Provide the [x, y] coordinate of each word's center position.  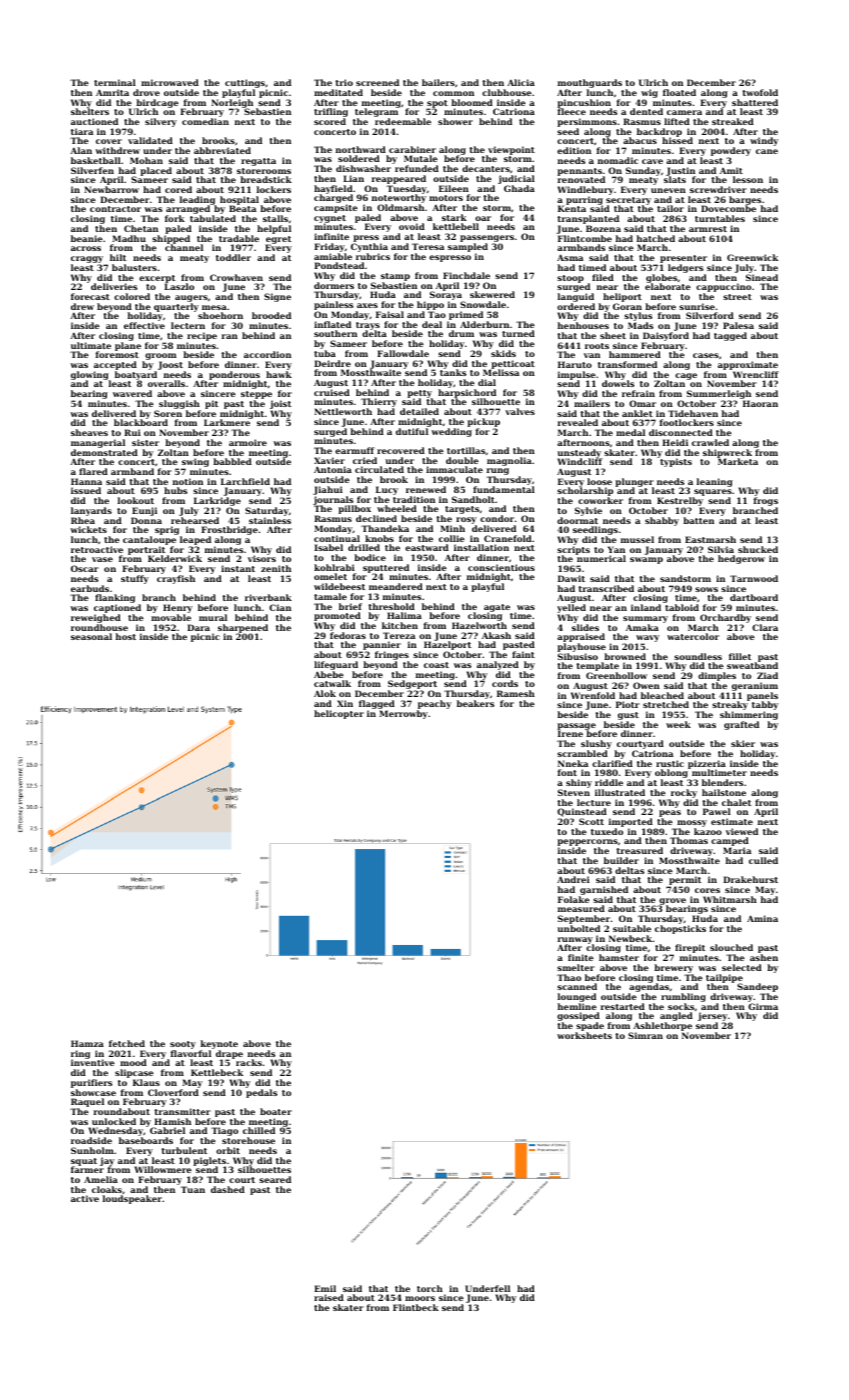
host [126, 636]
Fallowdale [403, 353]
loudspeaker [132, 1200]
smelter [576, 967]
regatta [258, 162]
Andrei [573, 879]
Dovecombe [728, 209]
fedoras [348, 635]
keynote [219, 1044]
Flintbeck [416, 1307]
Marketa [738, 462]
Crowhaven [236, 277]
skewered [492, 294]
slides [585, 627]
